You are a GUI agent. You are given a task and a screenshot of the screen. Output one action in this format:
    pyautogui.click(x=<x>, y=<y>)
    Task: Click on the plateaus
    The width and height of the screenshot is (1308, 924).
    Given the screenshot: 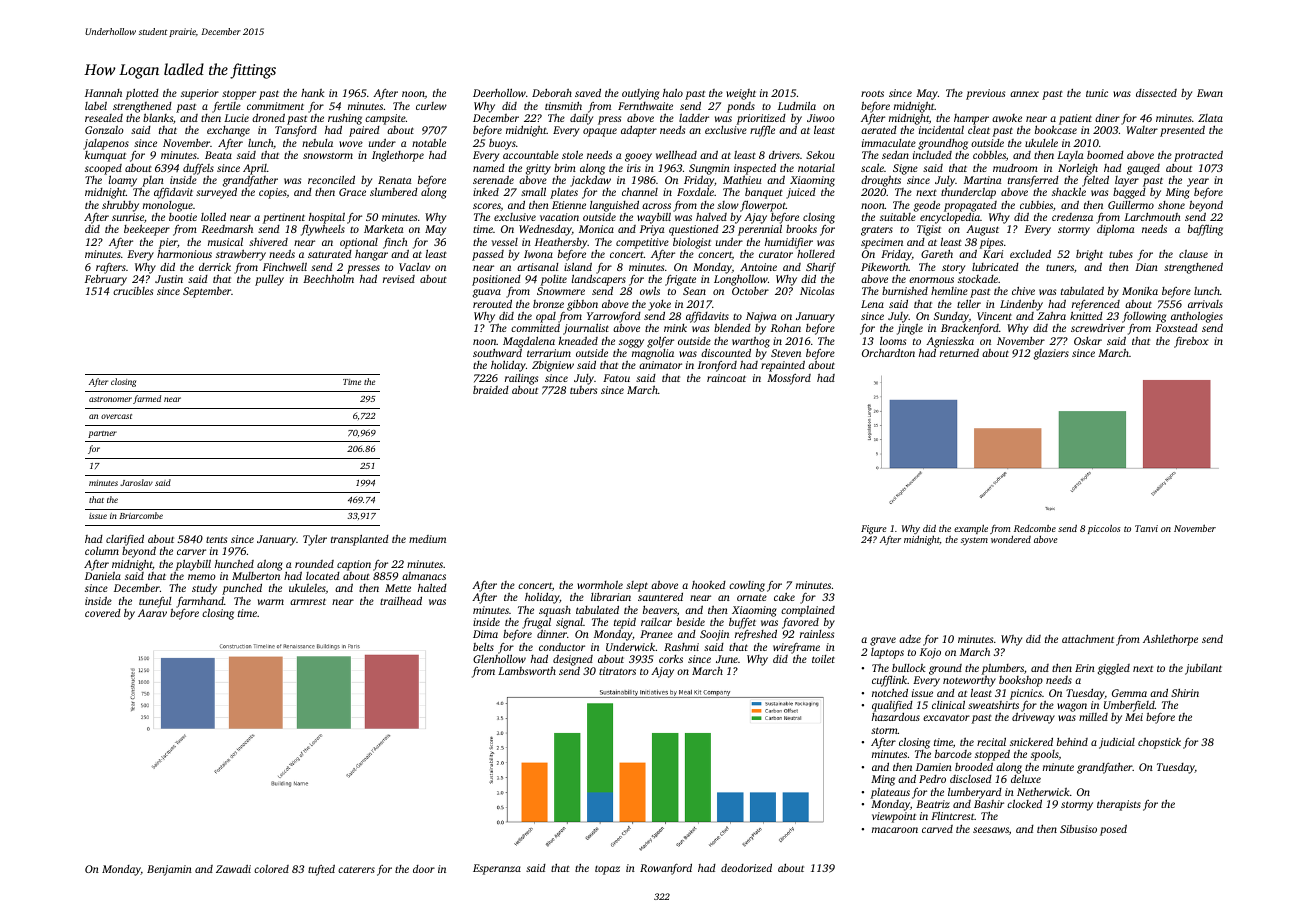 What is the action you would take?
    pyautogui.click(x=890, y=793)
